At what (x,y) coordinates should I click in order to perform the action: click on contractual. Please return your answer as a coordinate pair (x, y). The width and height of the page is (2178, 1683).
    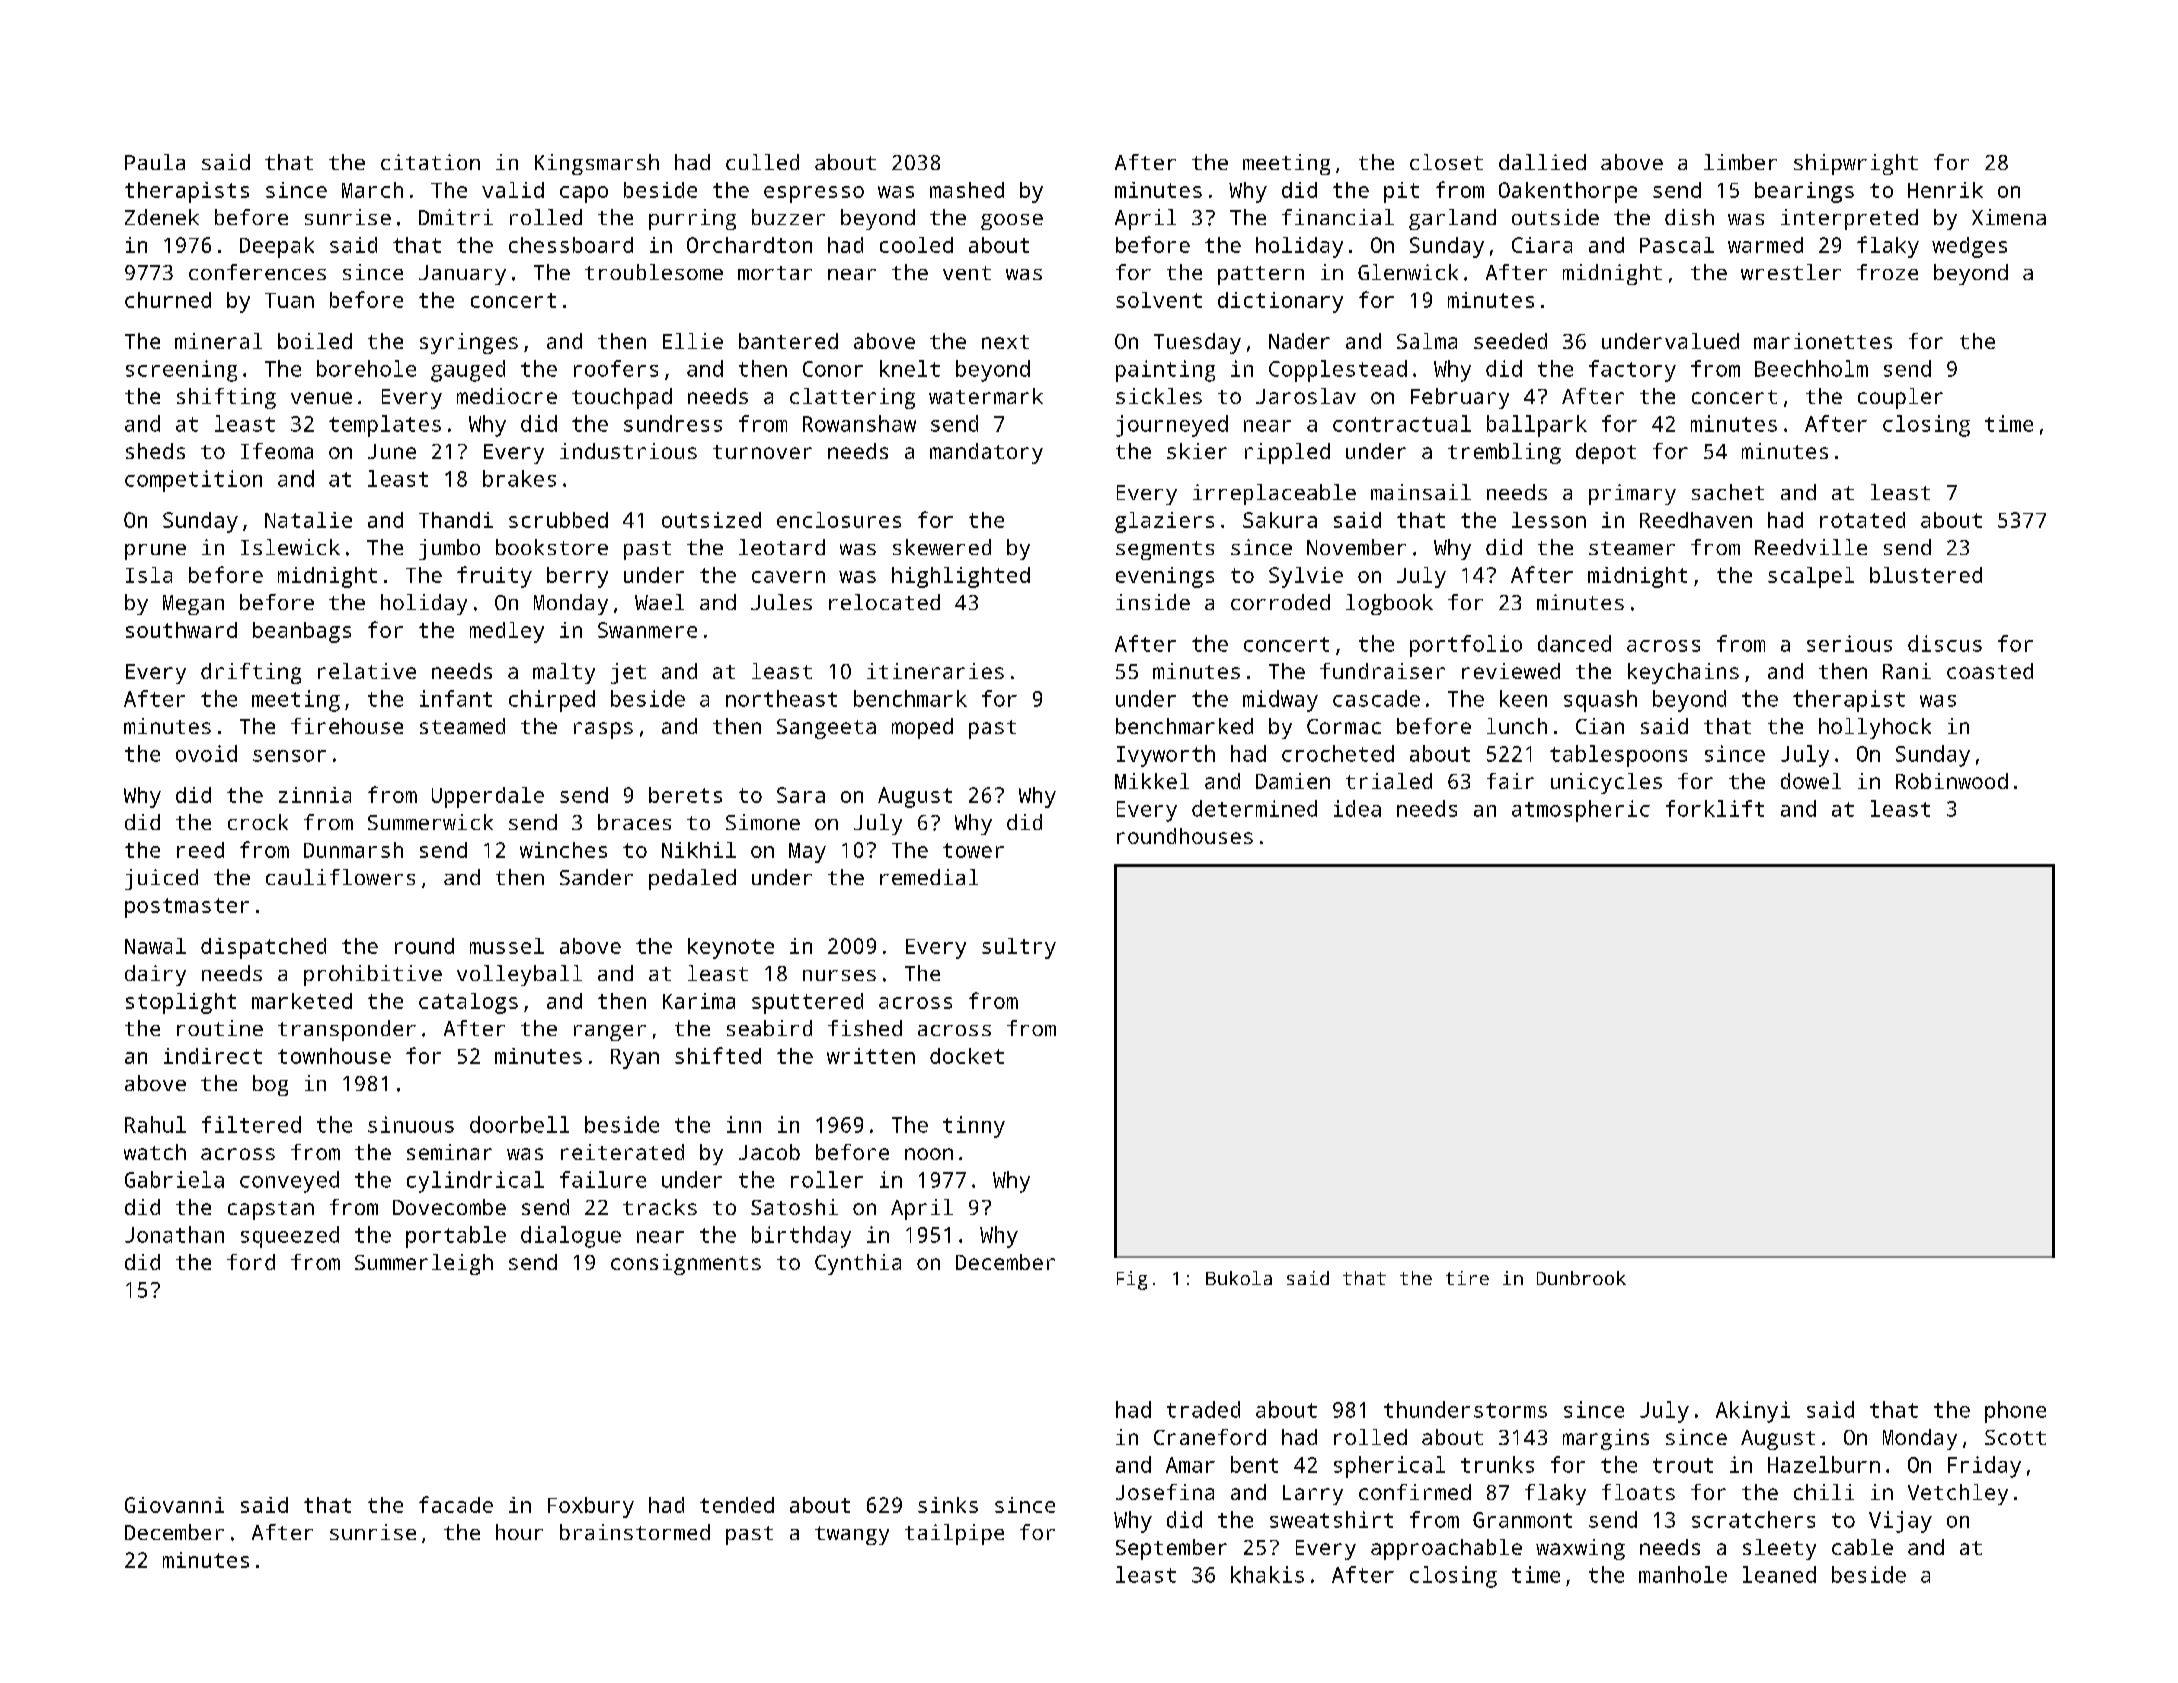
    Looking at the image, I should click on (1402, 423).
